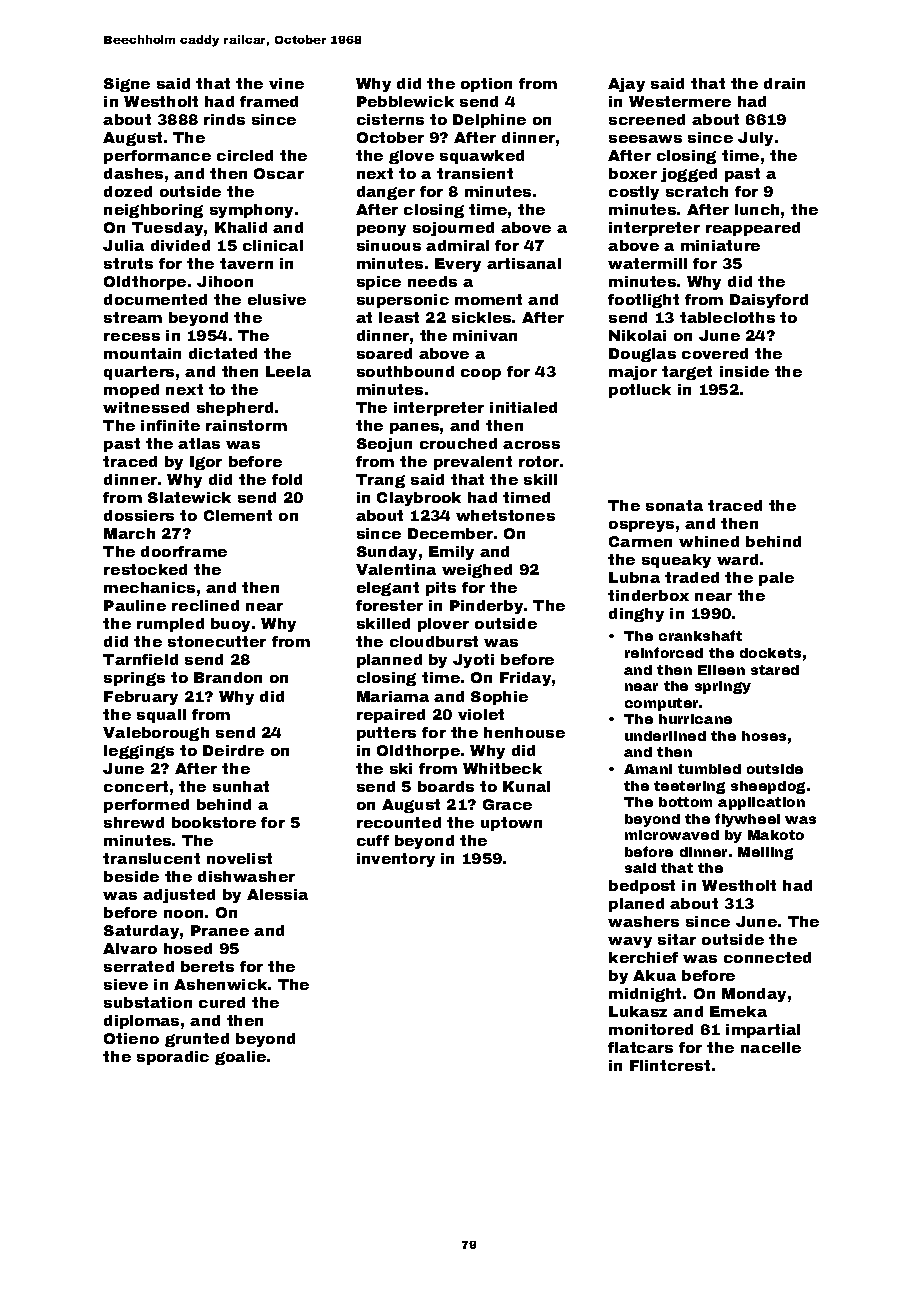 The width and height of the screenshot is (924, 1308). I want to click on soared, so click(384, 353).
